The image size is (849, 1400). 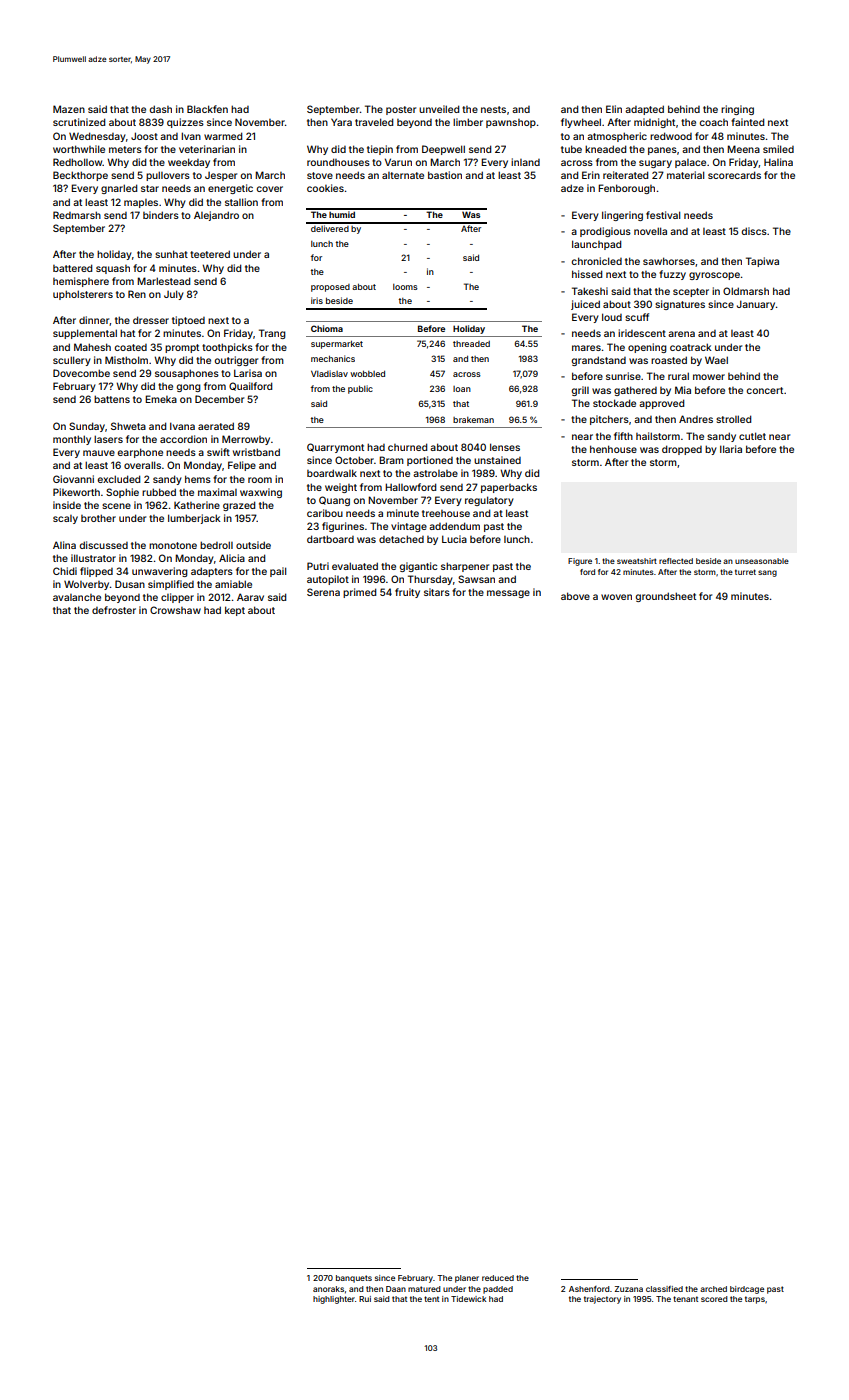 What do you see at coordinates (235, 611) in the document?
I see `kept` at bounding box center [235, 611].
